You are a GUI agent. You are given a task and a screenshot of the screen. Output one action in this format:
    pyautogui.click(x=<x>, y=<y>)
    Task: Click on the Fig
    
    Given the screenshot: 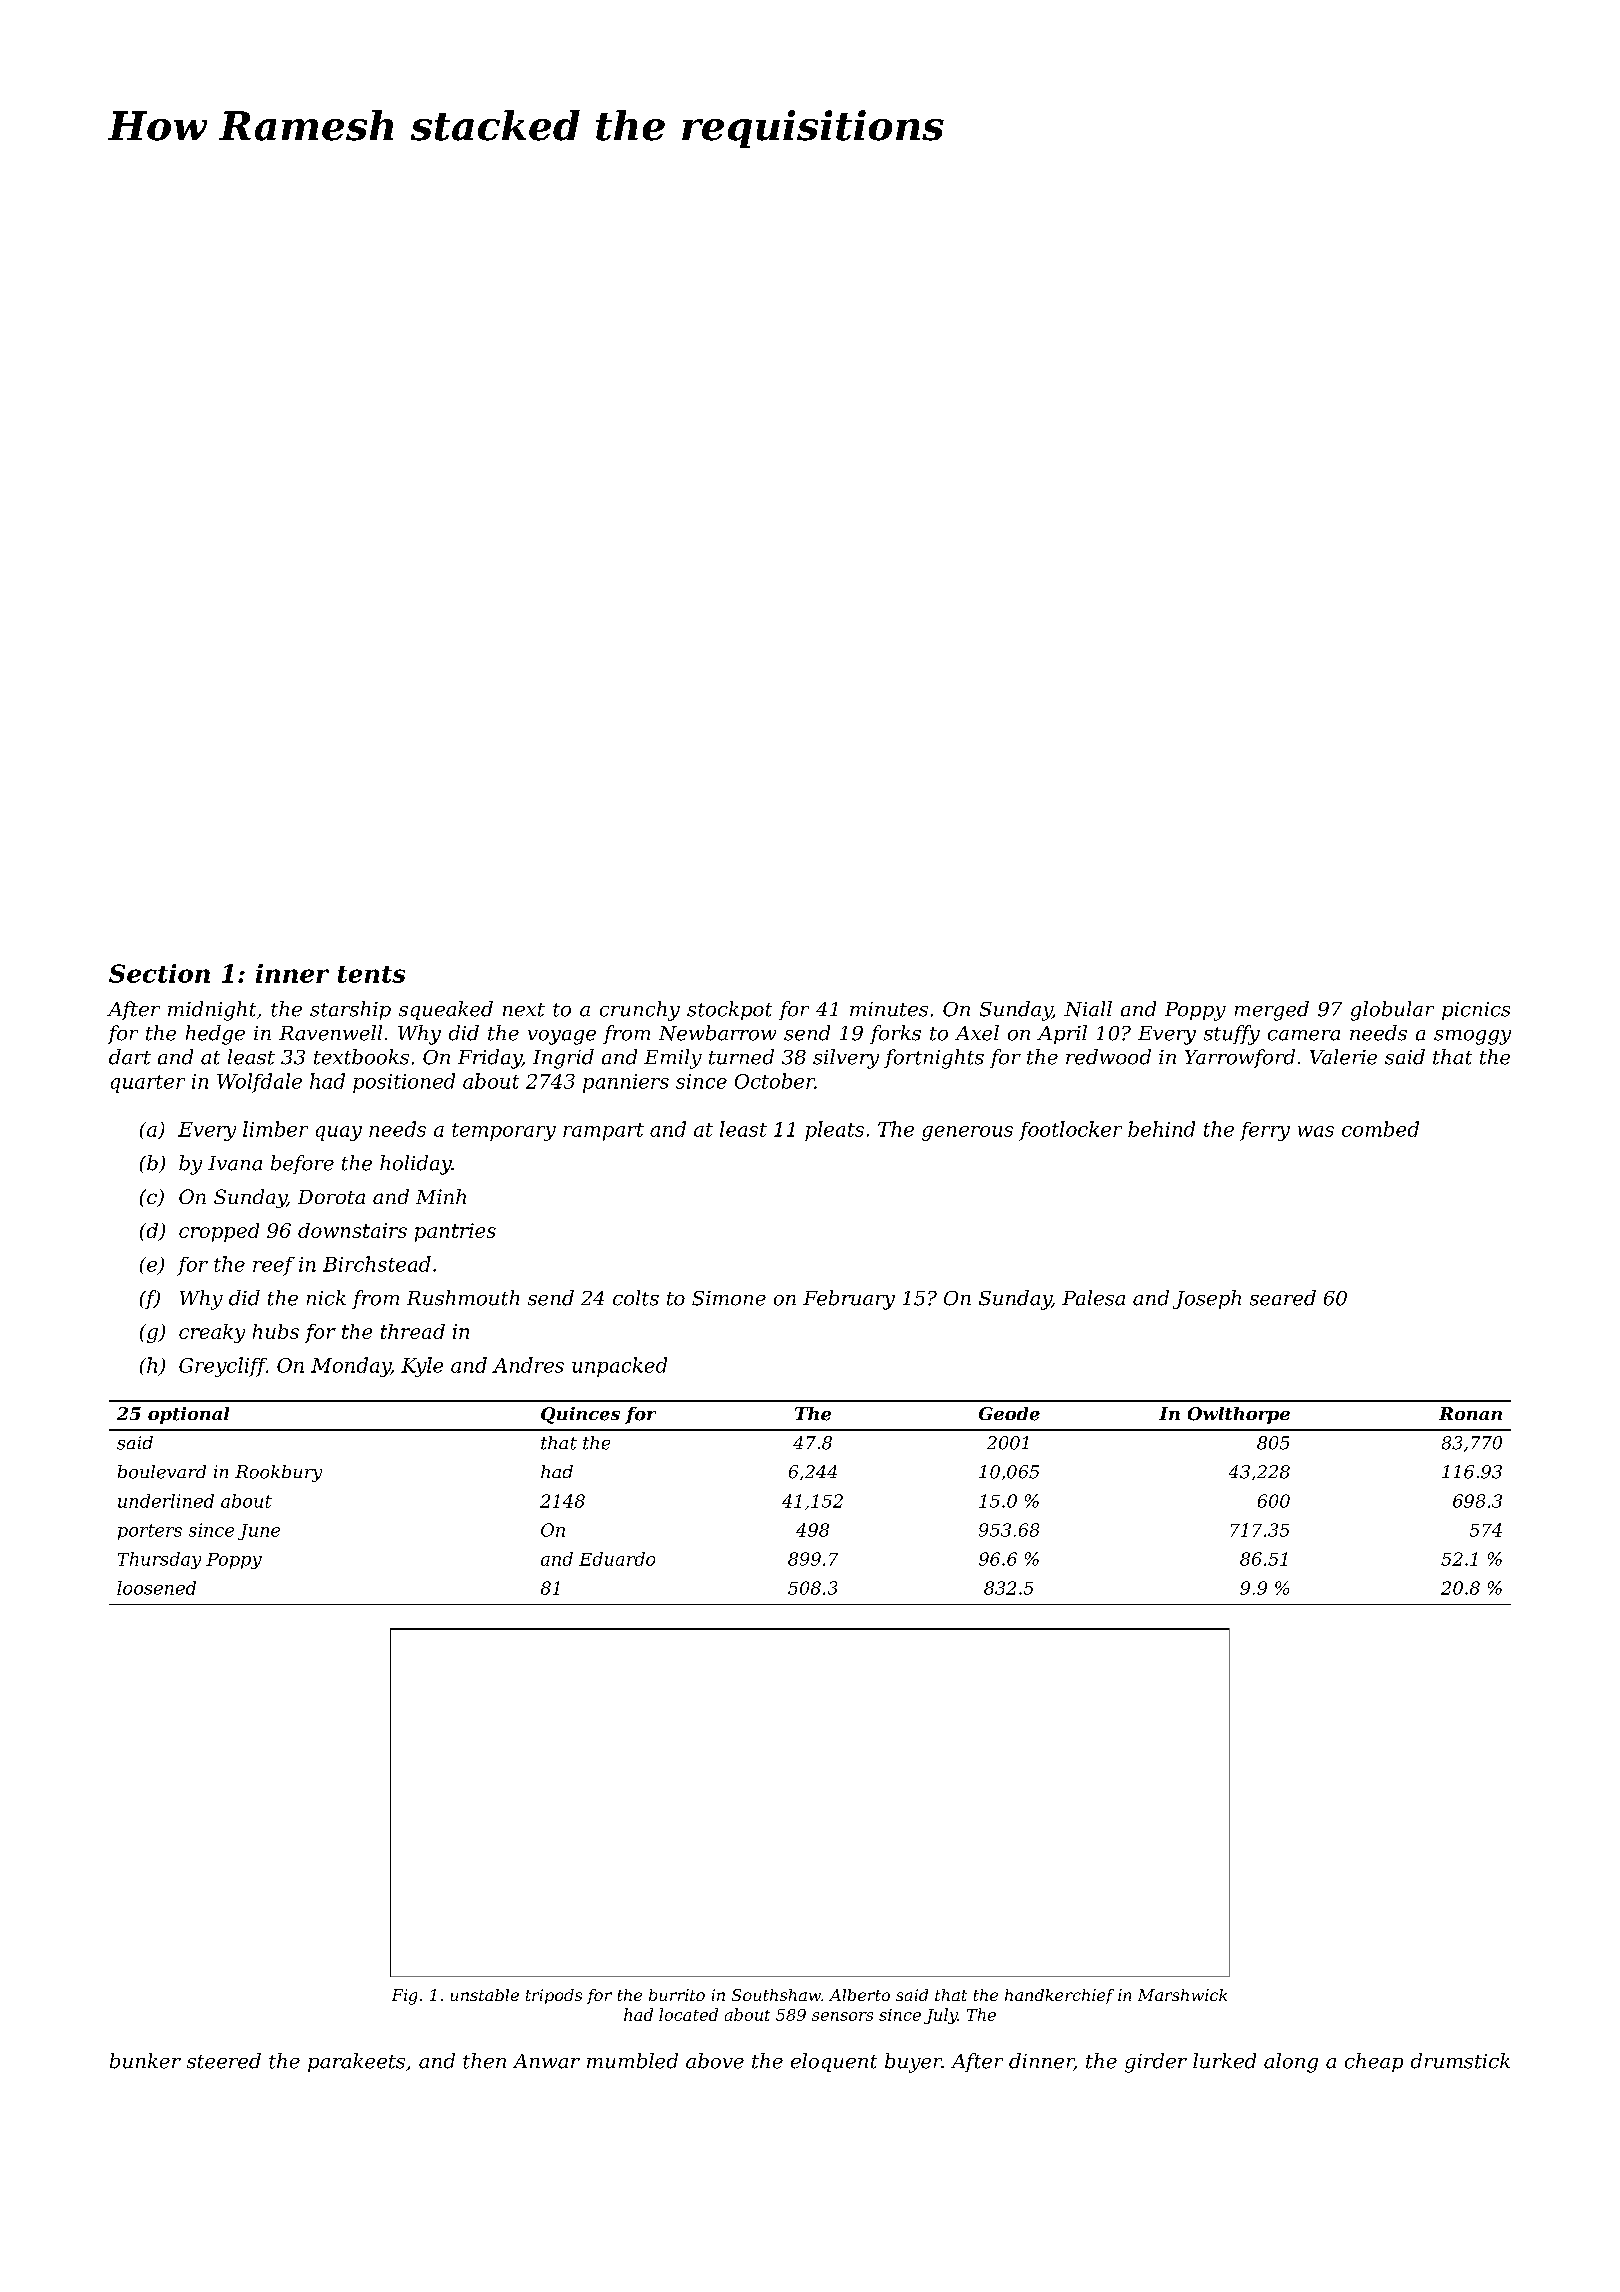 What is the action you would take?
    pyautogui.click(x=404, y=1997)
